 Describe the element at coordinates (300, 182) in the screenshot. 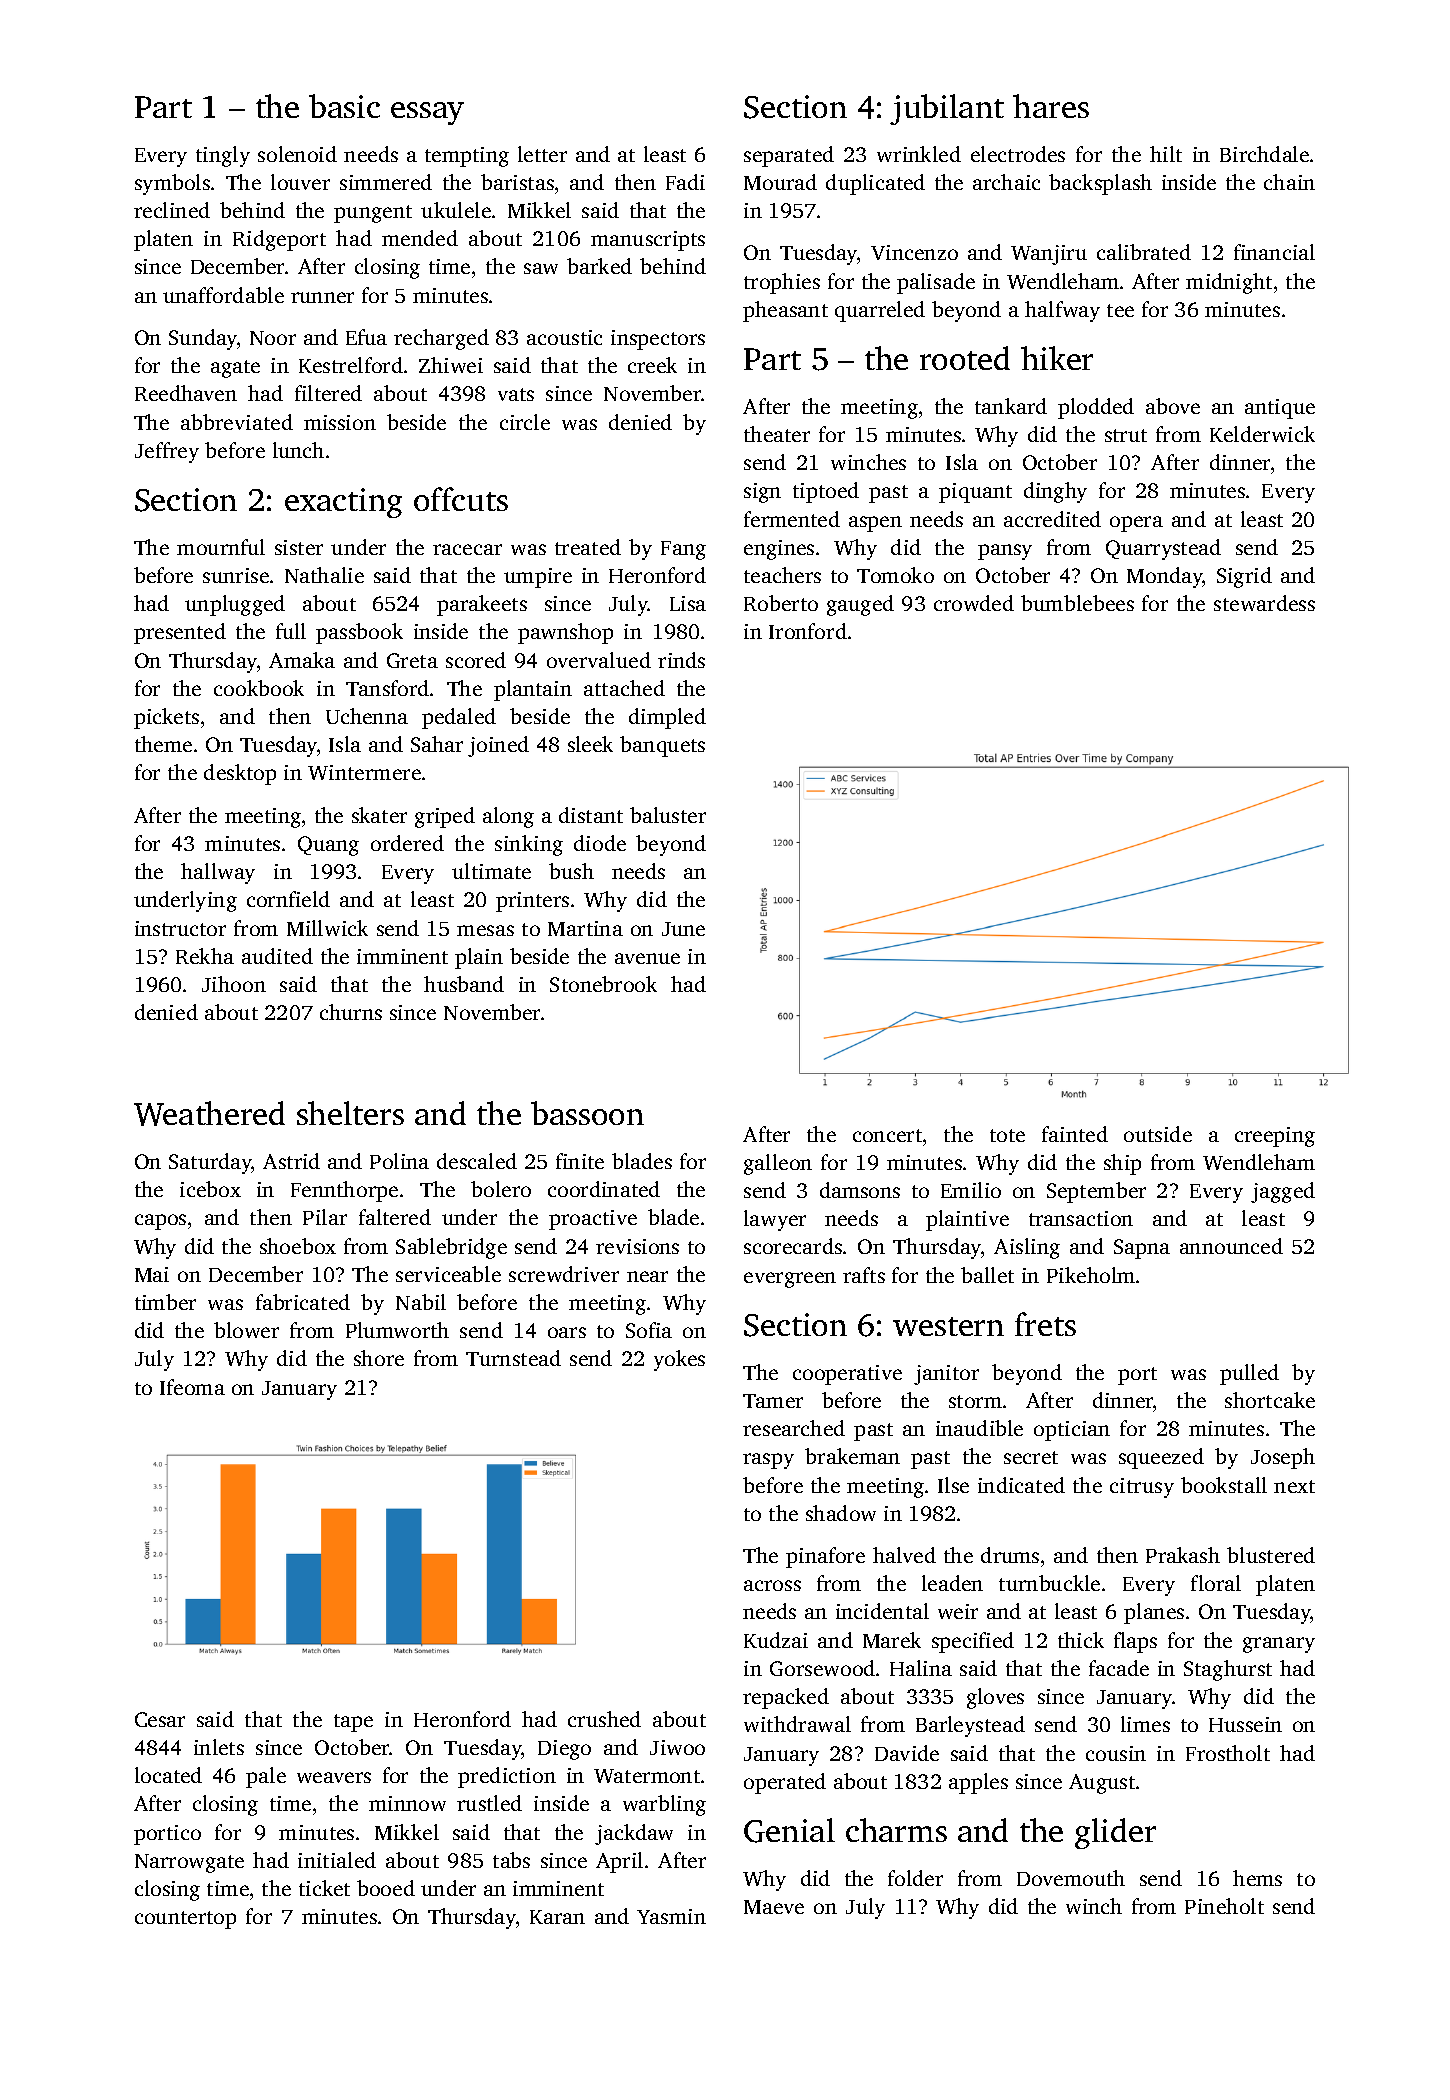

I see `louver` at that location.
